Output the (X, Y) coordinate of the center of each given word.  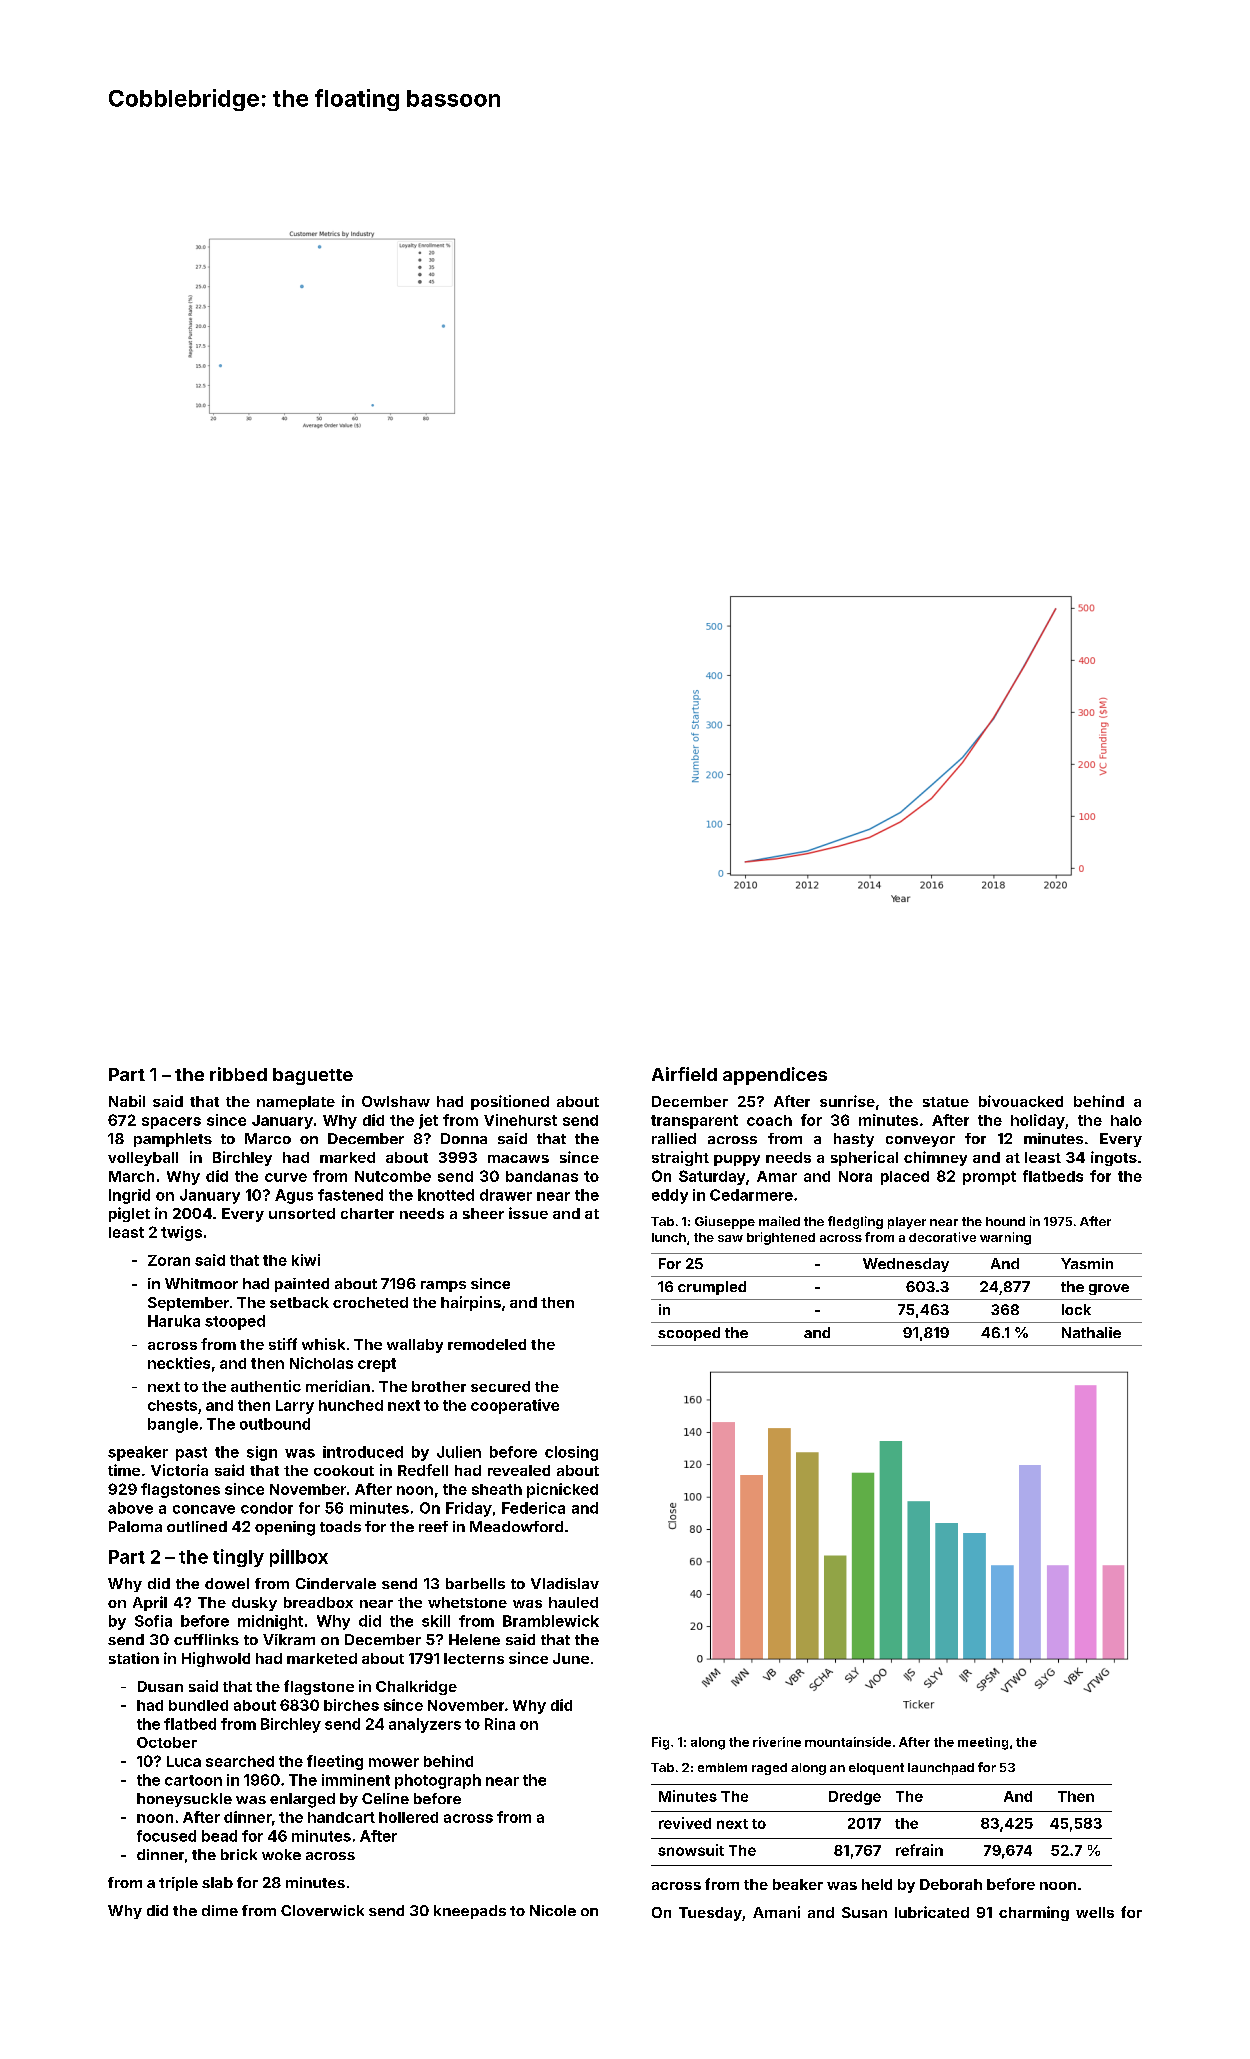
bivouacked (1021, 1101)
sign (262, 1453)
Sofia (153, 1621)
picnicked (562, 1490)
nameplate (296, 1103)
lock (1076, 1309)
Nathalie (1091, 1332)
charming (1034, 1913)
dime (220, 1910)
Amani (776, 1912)
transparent (694, 1122)
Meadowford (516, 1526)
